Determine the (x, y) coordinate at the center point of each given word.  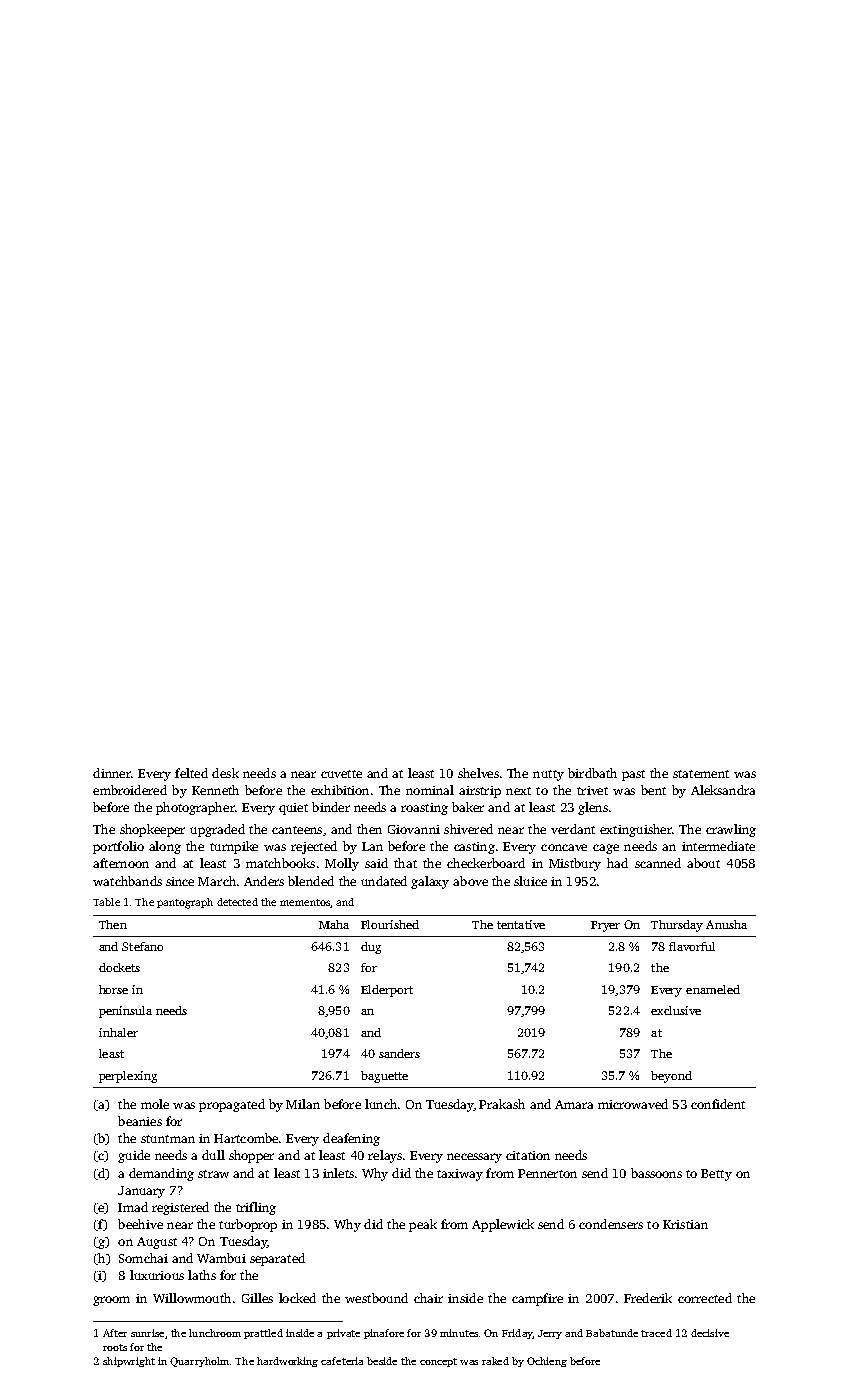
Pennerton (547, 1173)
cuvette (341, 774)
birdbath (592, 773)
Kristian (685, 1224)
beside (382, 1361)
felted (191, 773)
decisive (710, 1333)
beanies (140, 1121)
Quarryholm (199, 1362)
